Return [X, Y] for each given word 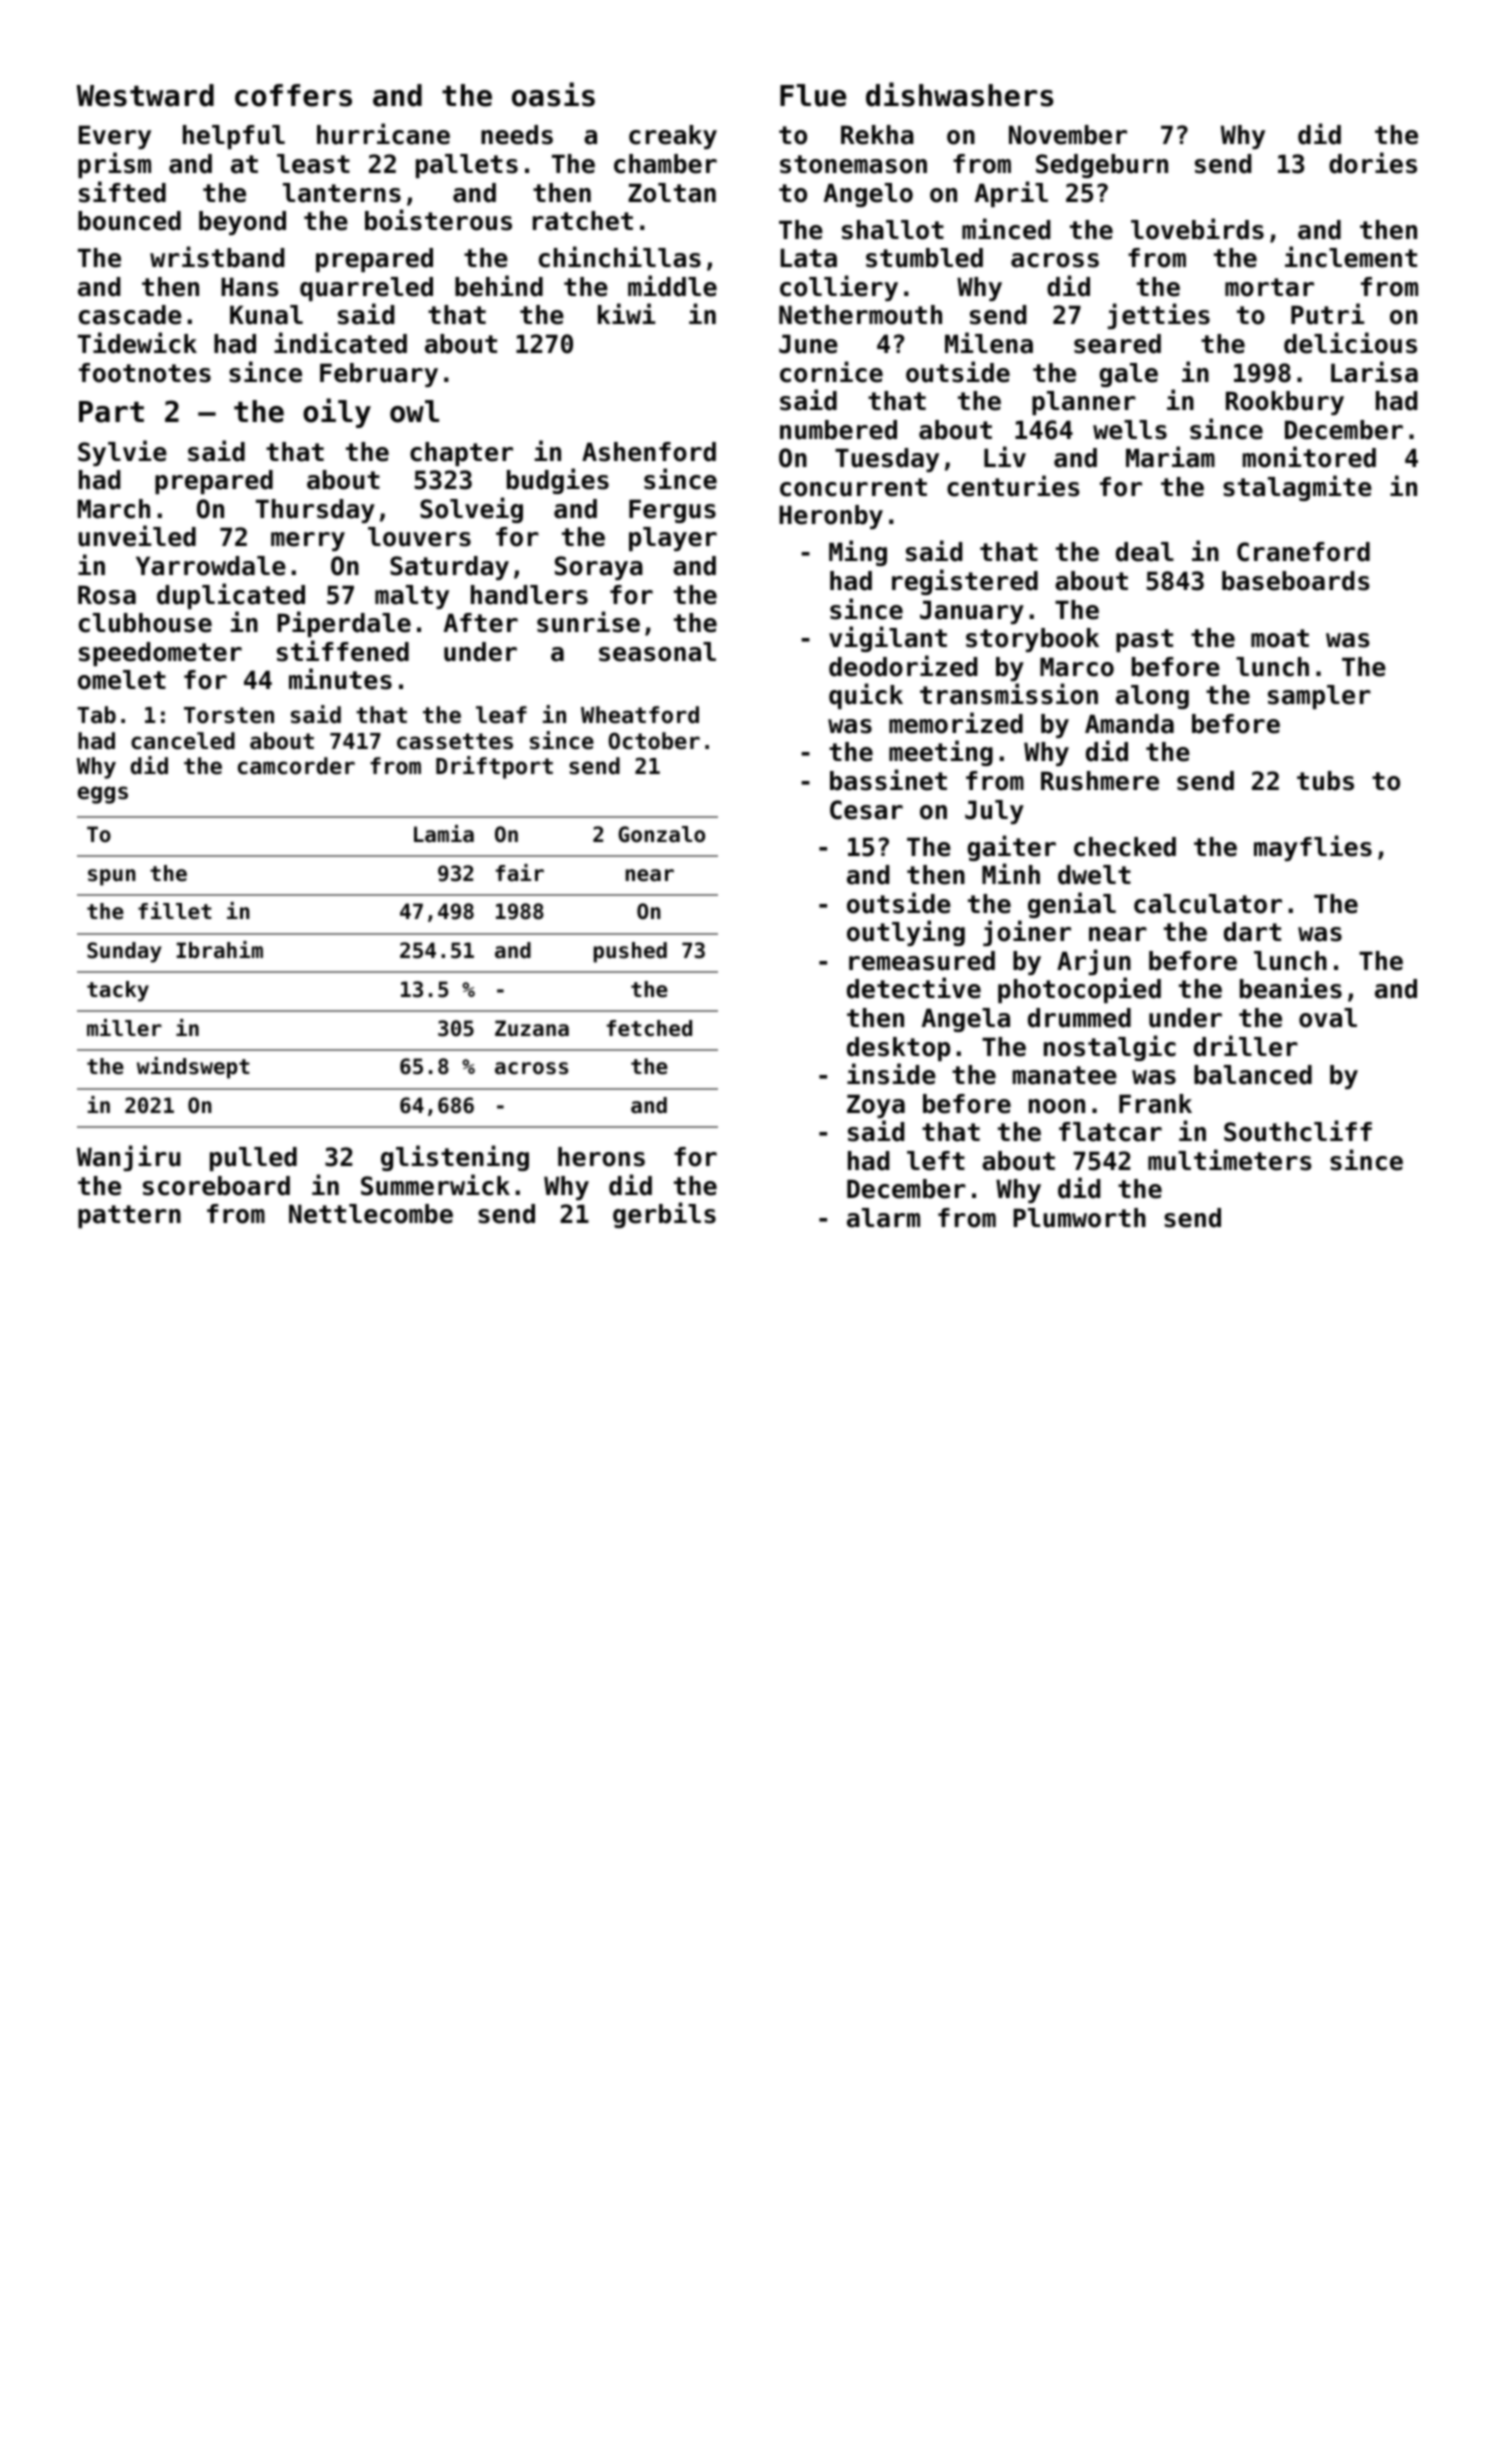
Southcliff [1298, 1131]
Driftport [494, 767]
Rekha [877, 135]
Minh [1011, 873]
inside [891, 1074]
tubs [1325, 781]
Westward [145, 95]
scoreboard [216, 1186]
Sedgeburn [1102, 166]
